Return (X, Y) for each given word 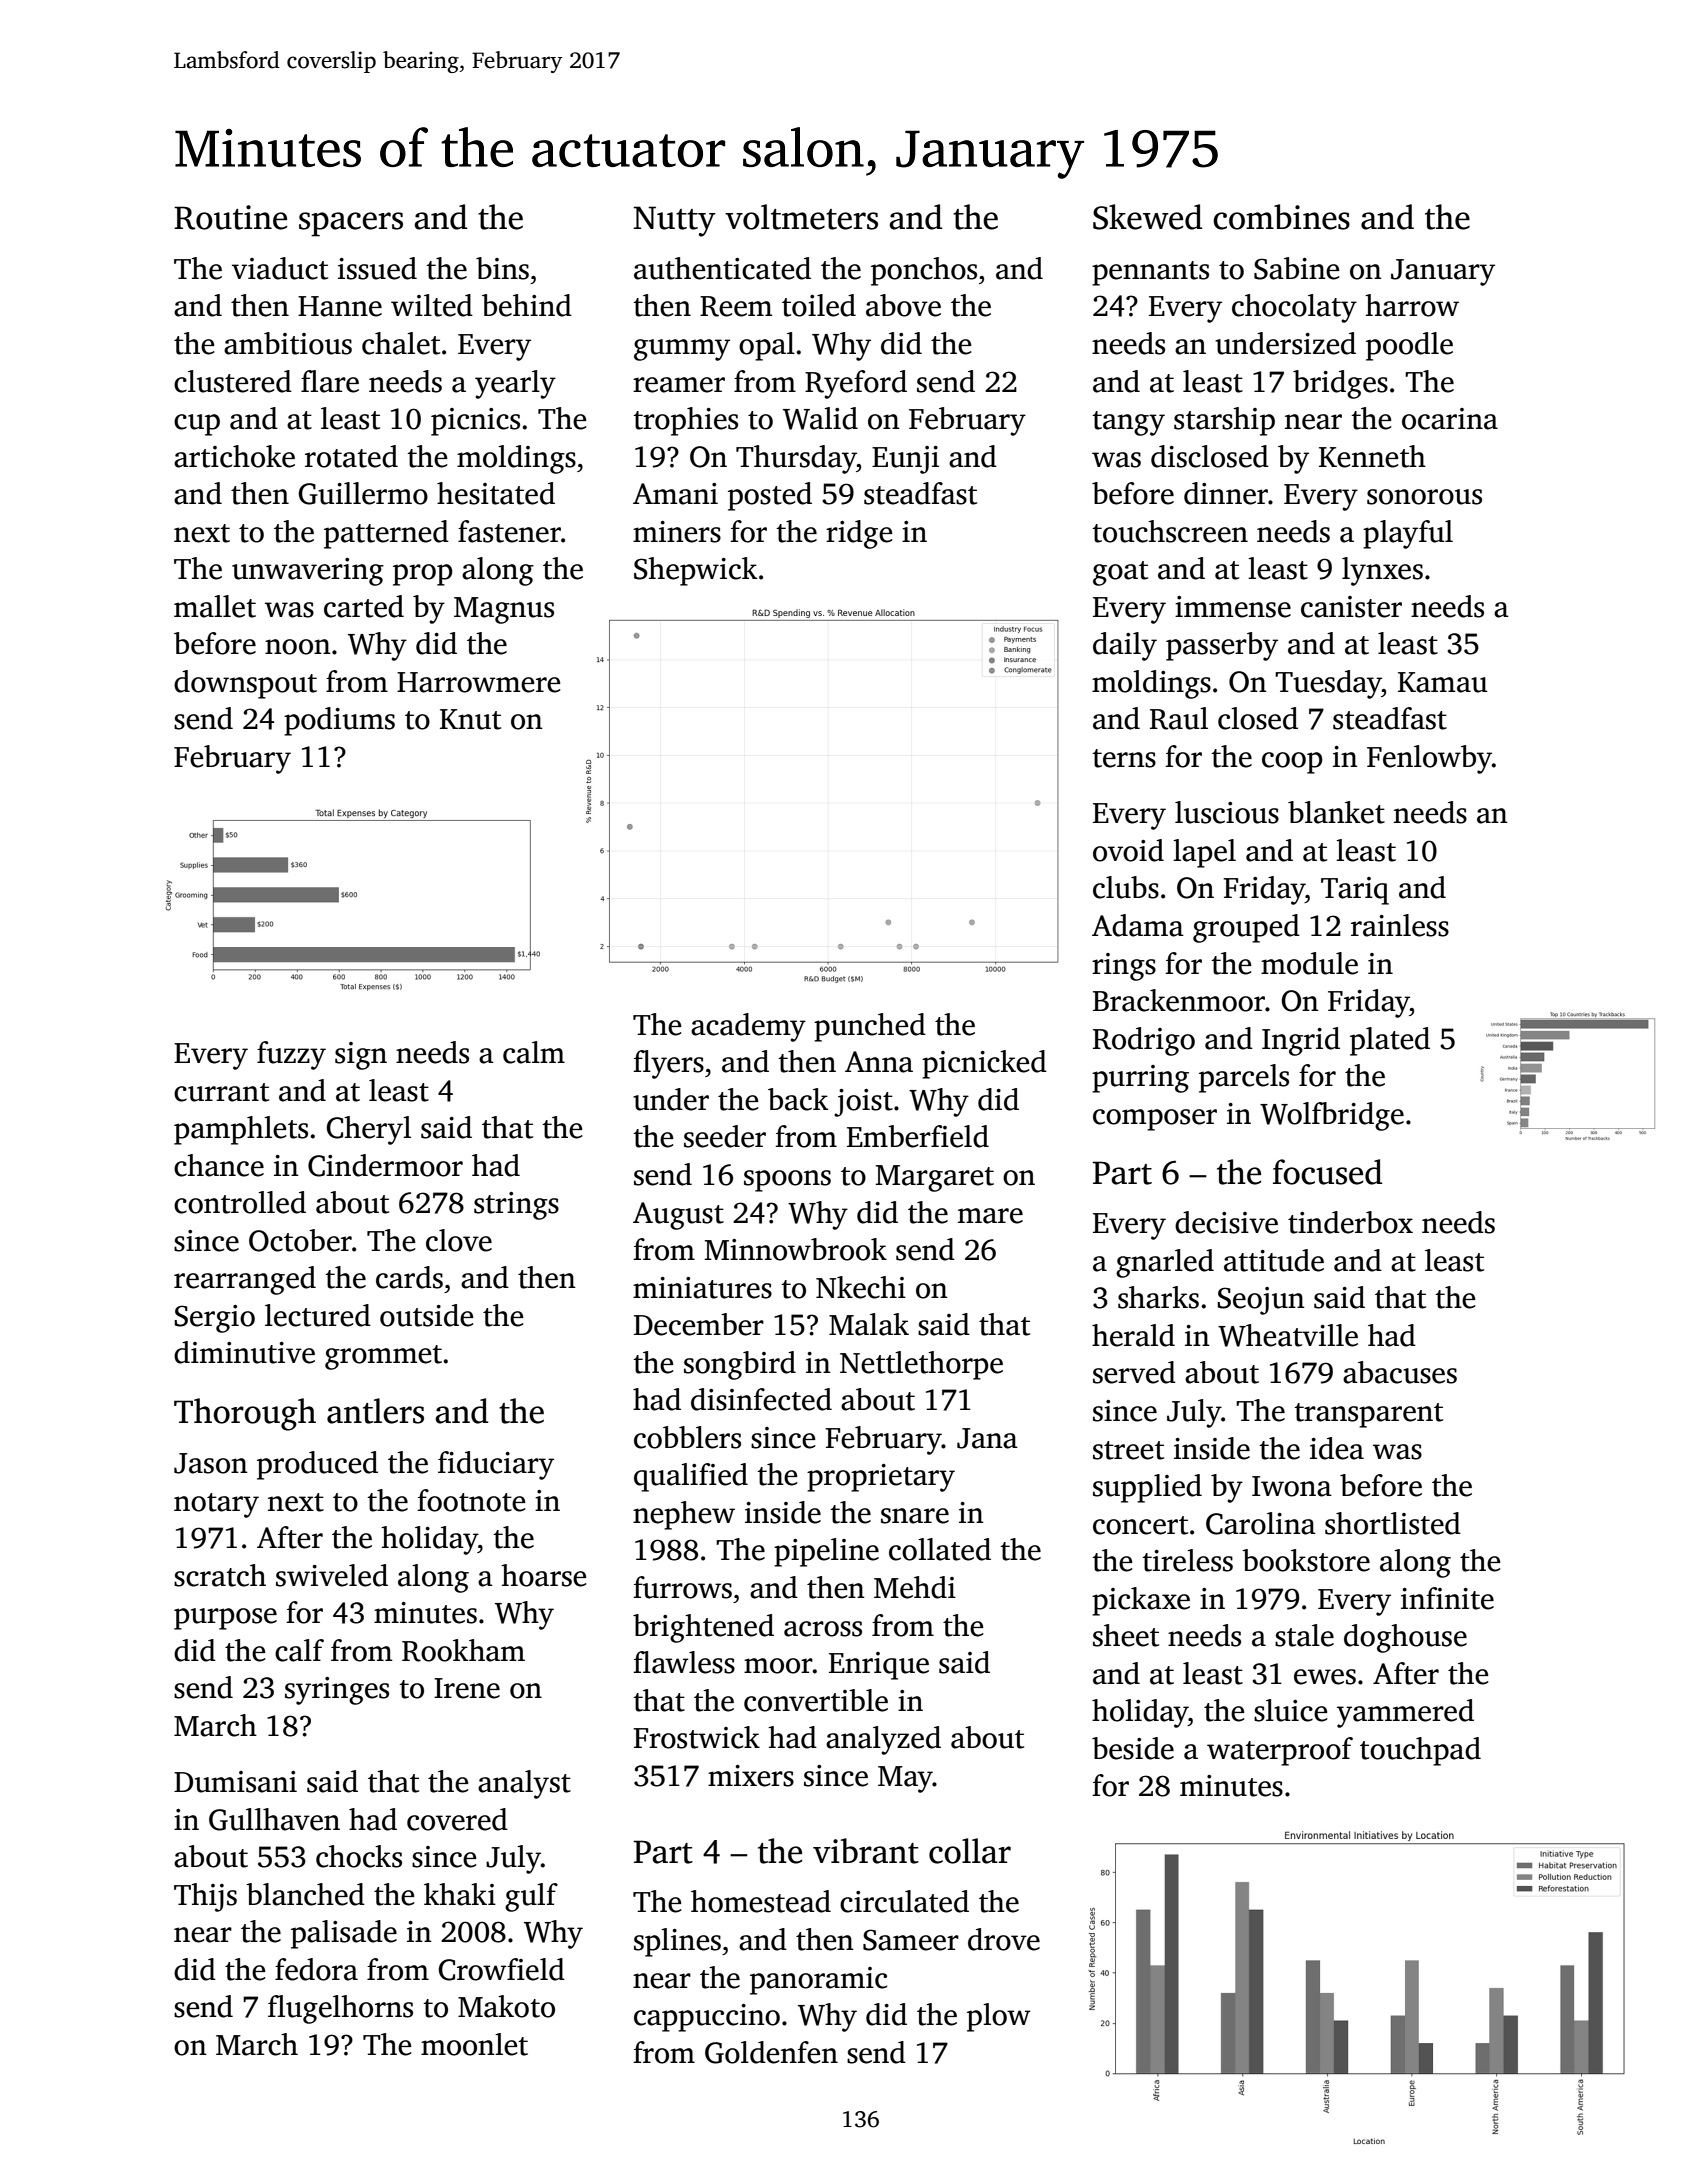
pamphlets (241, 1130)
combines (1281, 217)
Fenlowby (1429, 759)
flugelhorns (340, 2009)
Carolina (1261, 1523)
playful (1408, 534)
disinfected (761, 1399)
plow (999, 2017)
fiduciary (496, 1465)
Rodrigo (1144, 1041)
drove (1004, 1939)
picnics (475, 422)
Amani (675, 494)
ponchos (924, 271)
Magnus (504, 610)
